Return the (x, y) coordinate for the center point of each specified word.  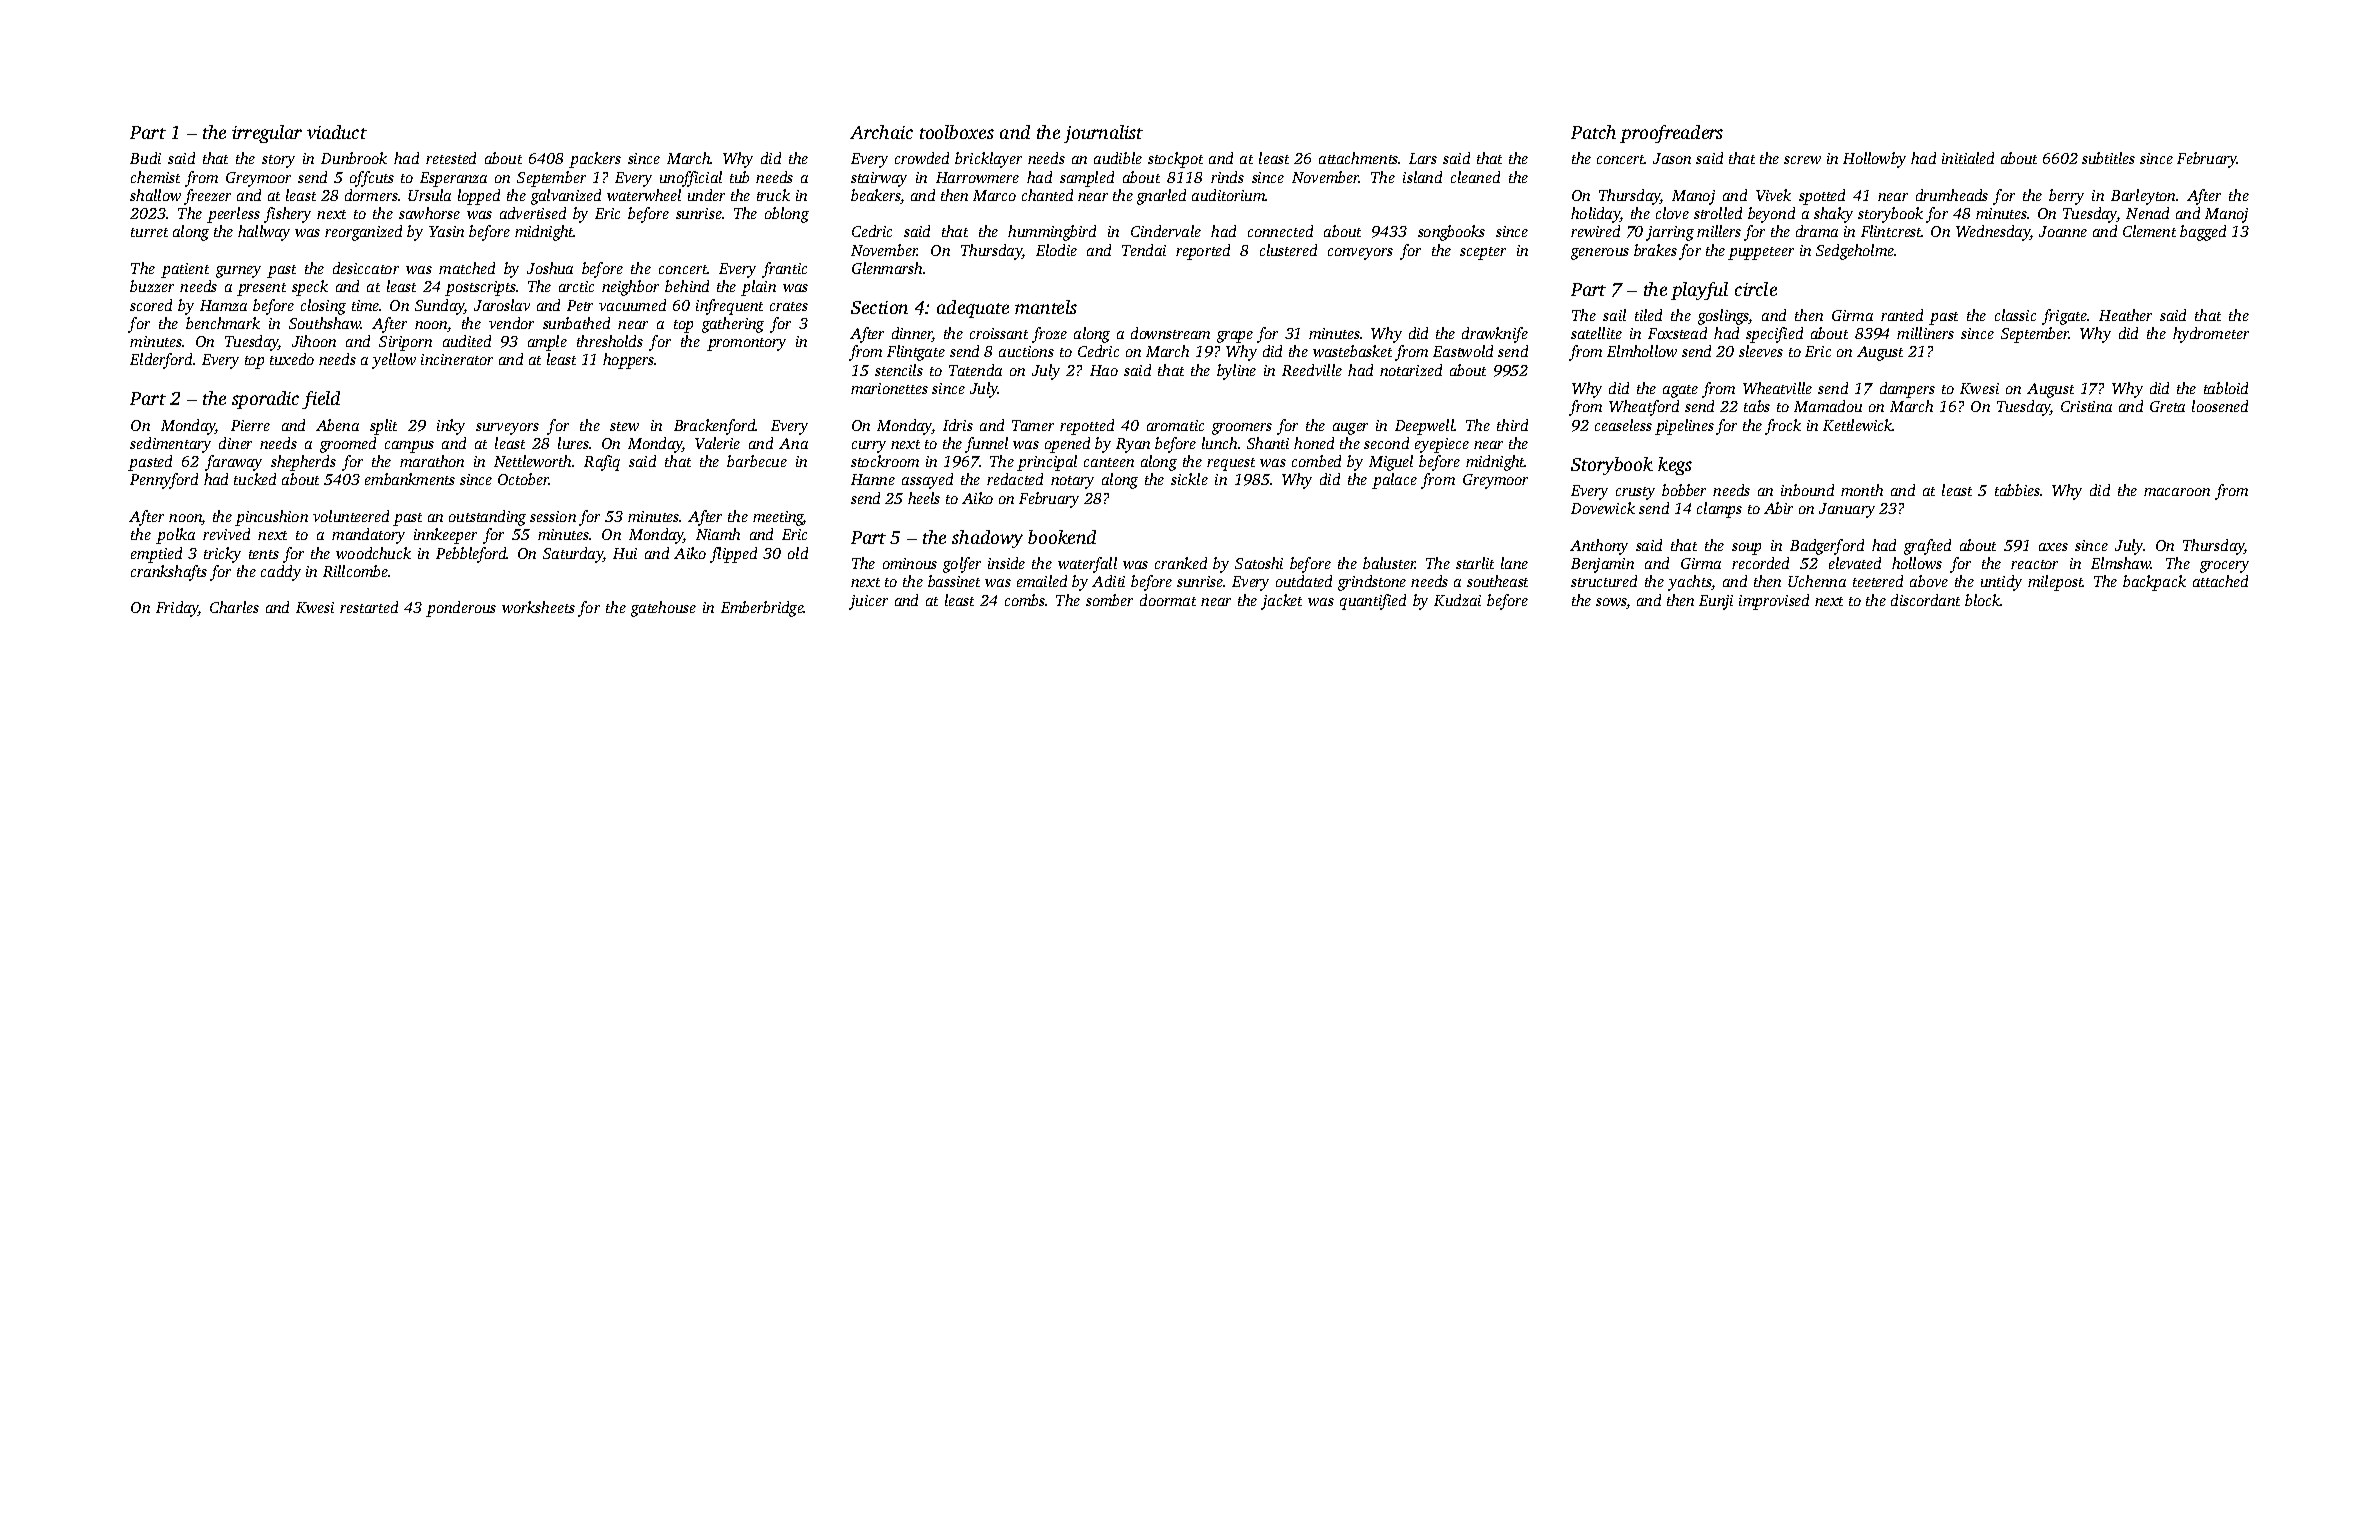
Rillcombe (356, 571)
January (1847, 510)
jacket (1281, 602)
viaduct (337, 132)
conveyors (1360, 254)
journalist (1103, 134)
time (366, 305)
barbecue (757, 461)
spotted (1822, 197)
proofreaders (1671, 134)
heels (924, 498)
